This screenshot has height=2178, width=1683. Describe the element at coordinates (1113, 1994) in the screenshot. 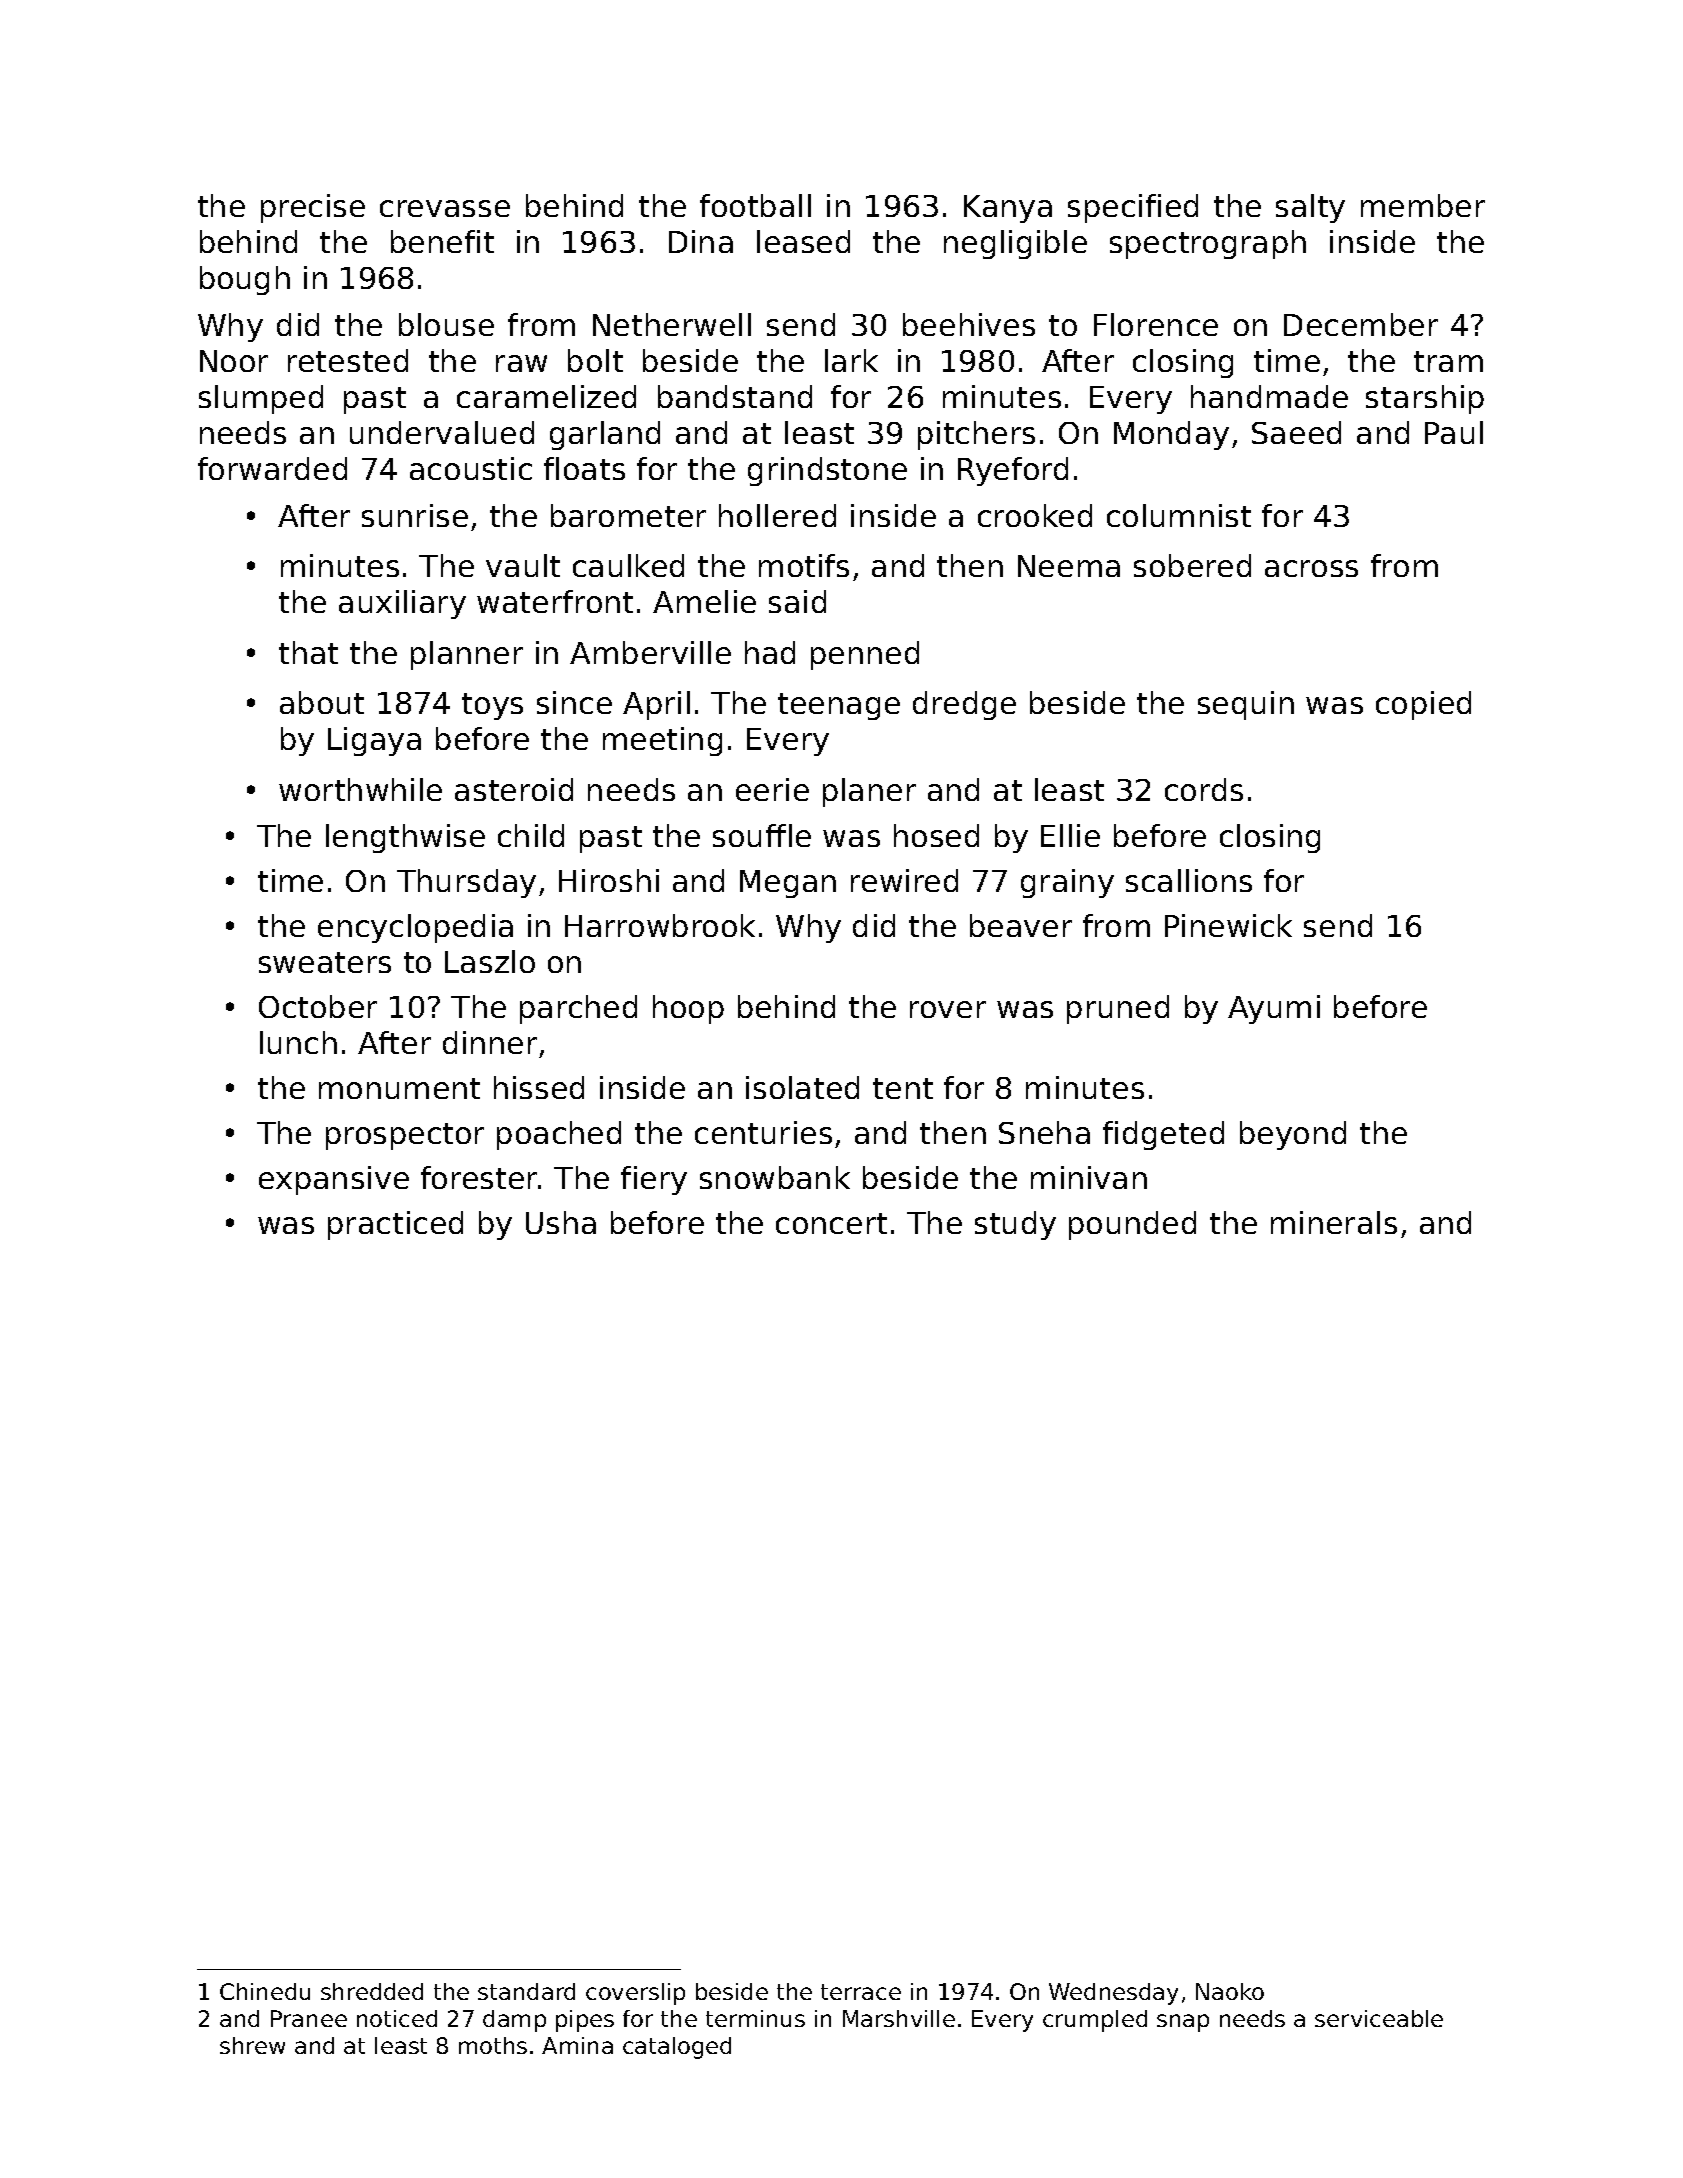

I see `Wednesday` at that location.
